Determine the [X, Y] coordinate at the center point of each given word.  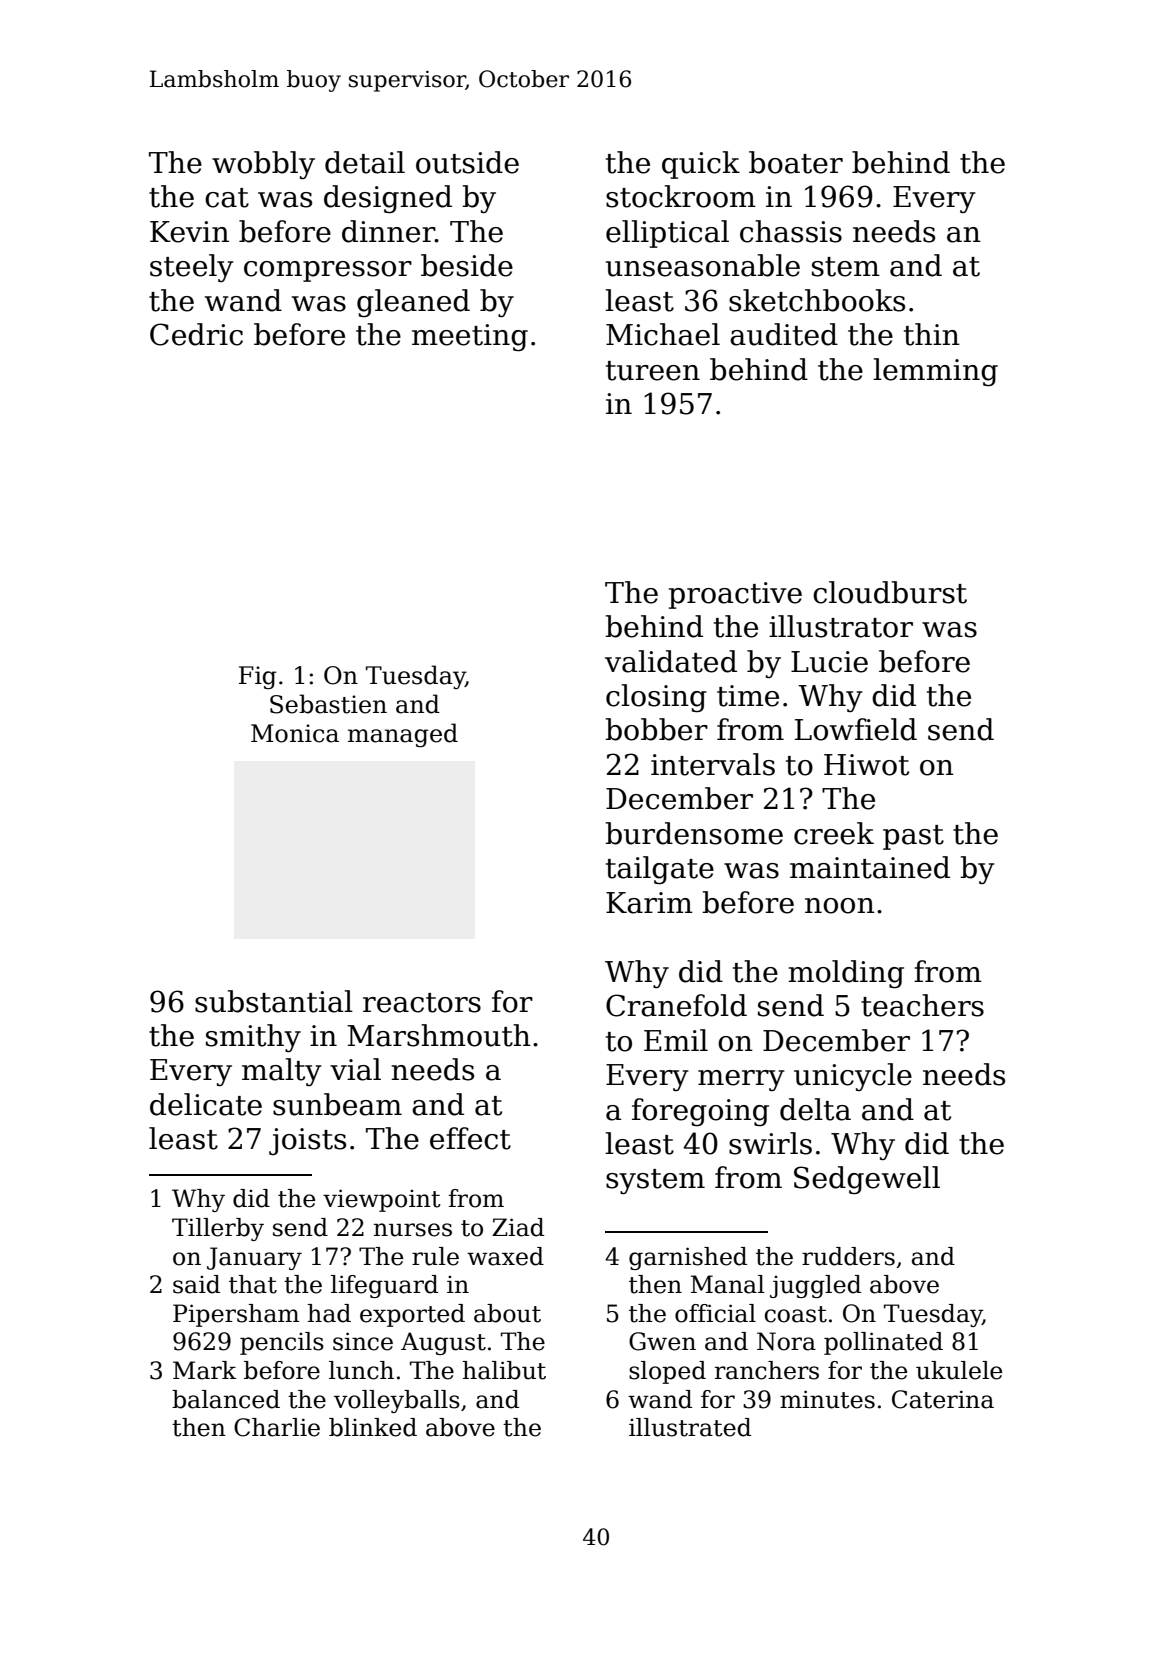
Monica [295, 733]
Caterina [943, 1399]
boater [796, 162]
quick [701, 165]
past [913, 837]
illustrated [690, 1427]
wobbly [263, 165]
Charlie [277, 1427]
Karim [649, 903]
